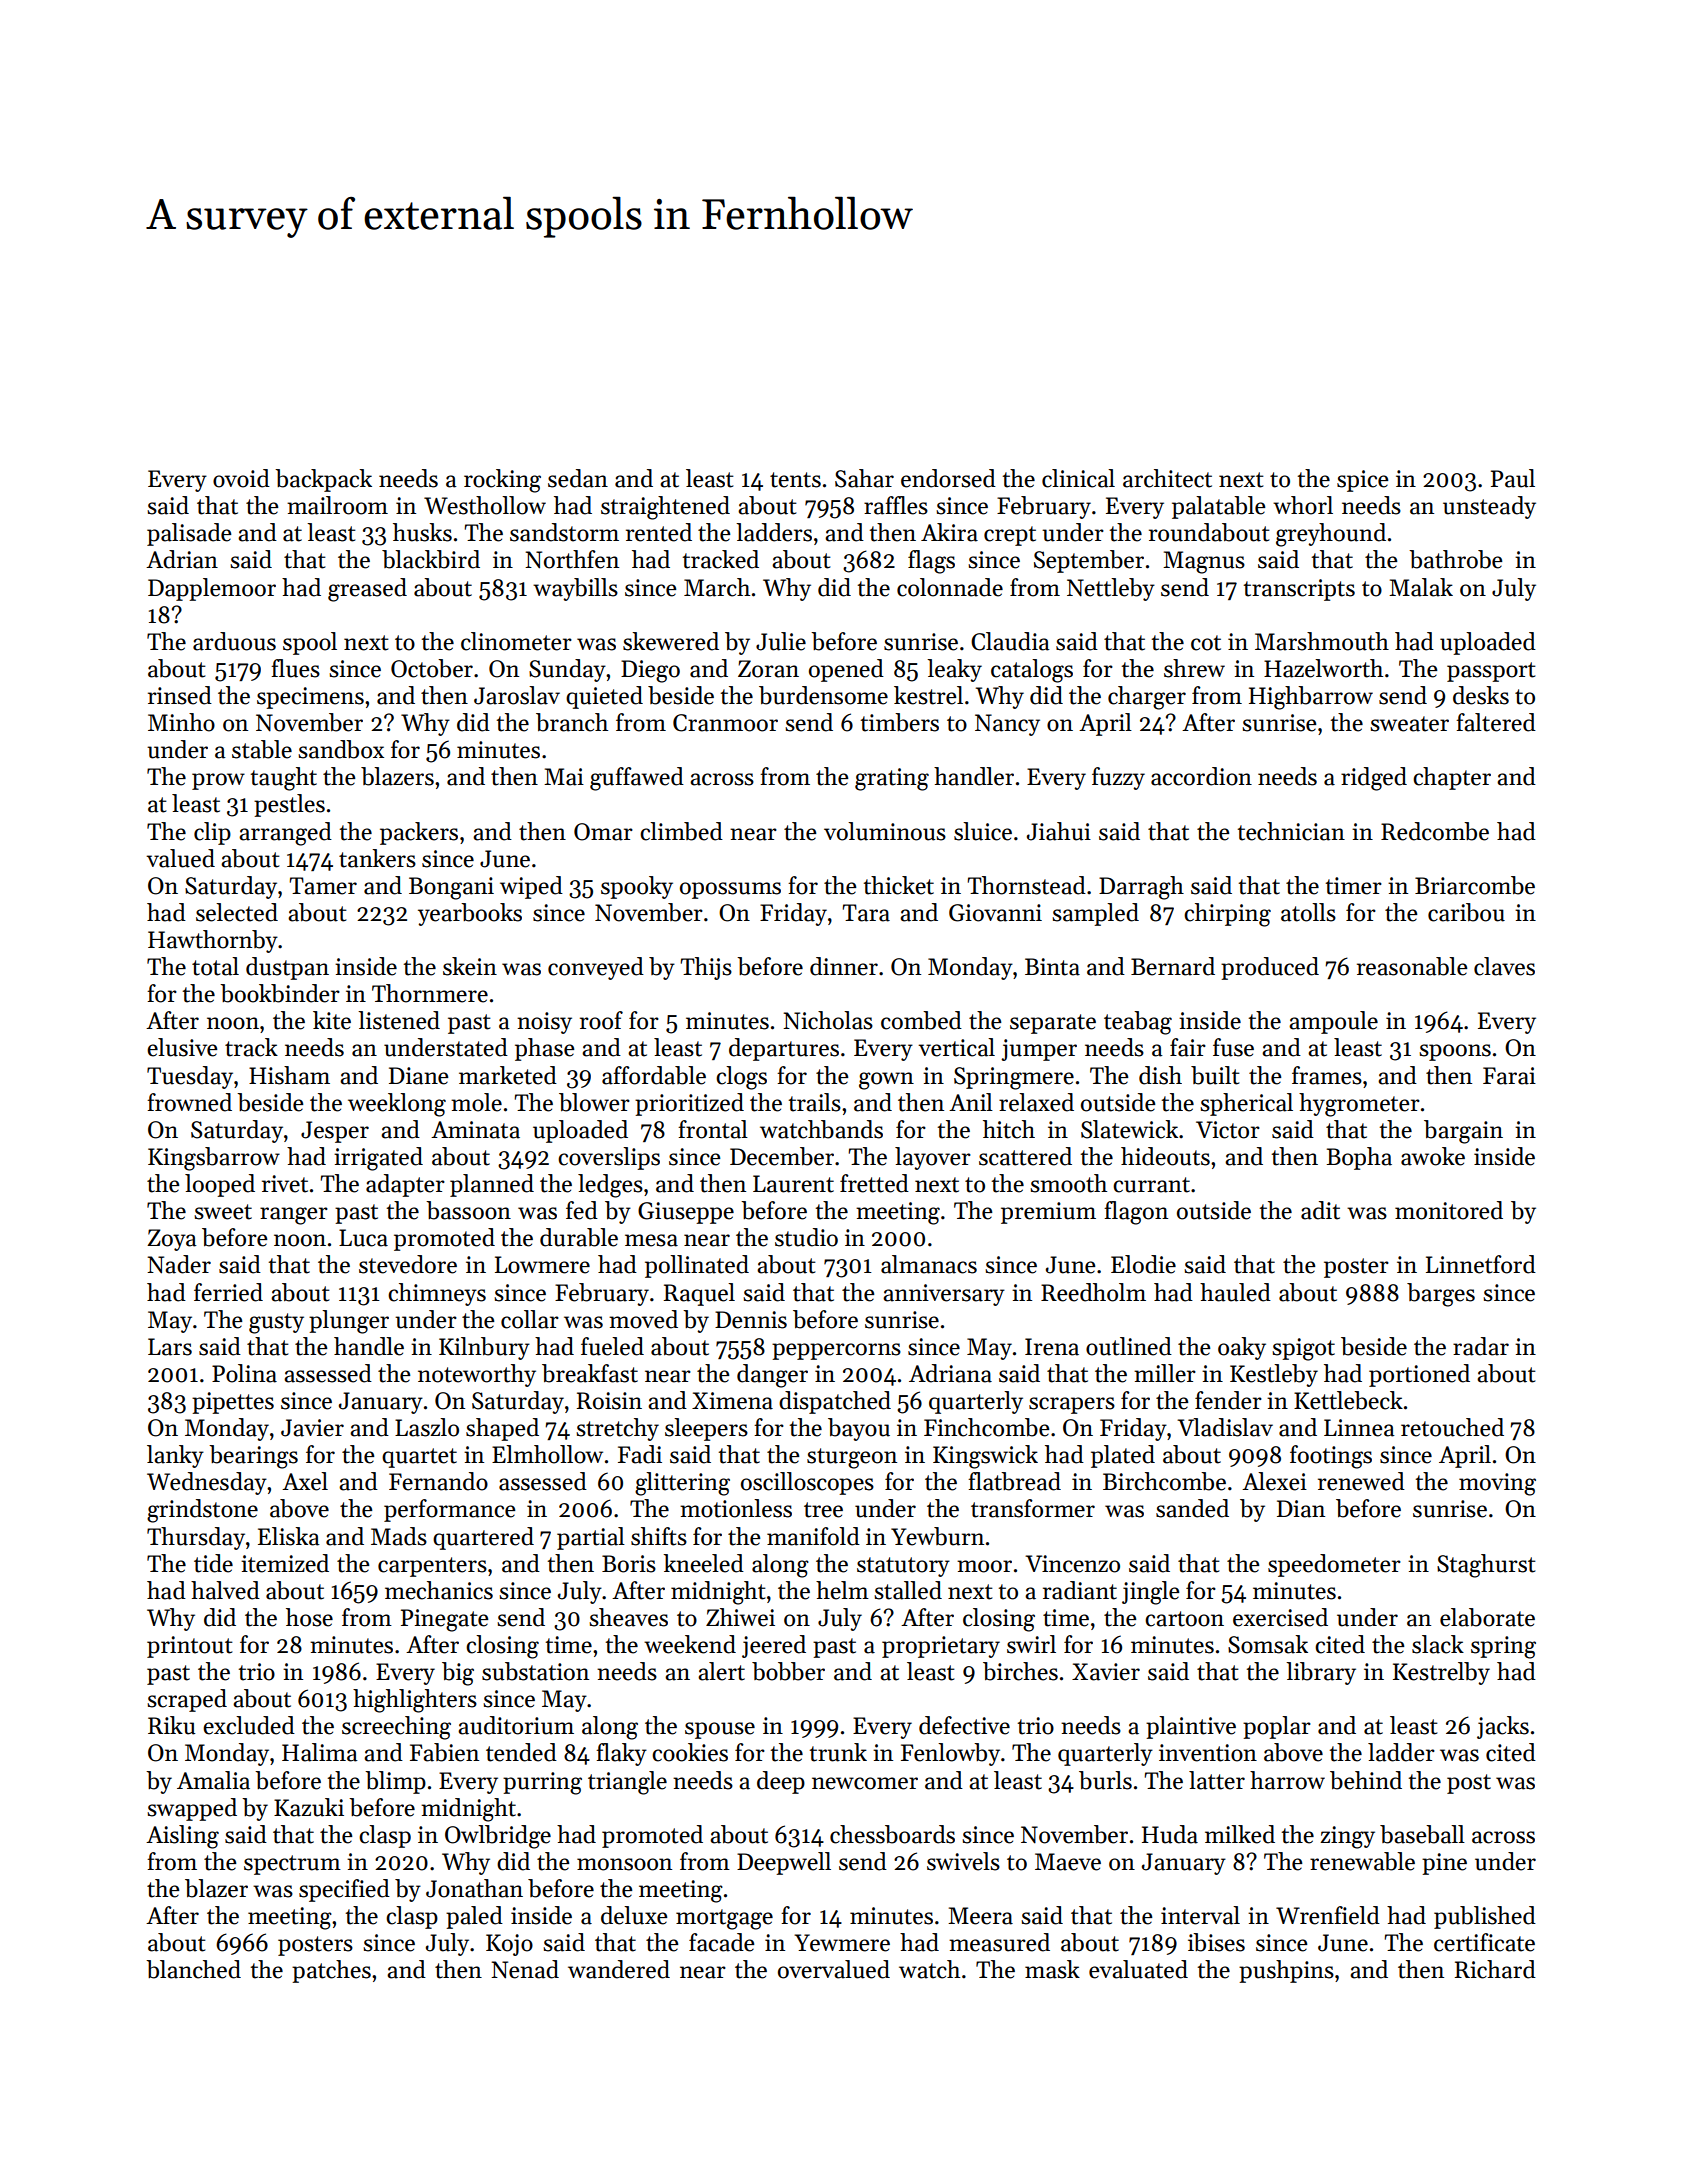 Image resolution: width=1683 pixels, height=2178 pixels. What do you see at coordinates (892, 779) in the screenshot?
I see `grating` at bounding box center [892, 779].
